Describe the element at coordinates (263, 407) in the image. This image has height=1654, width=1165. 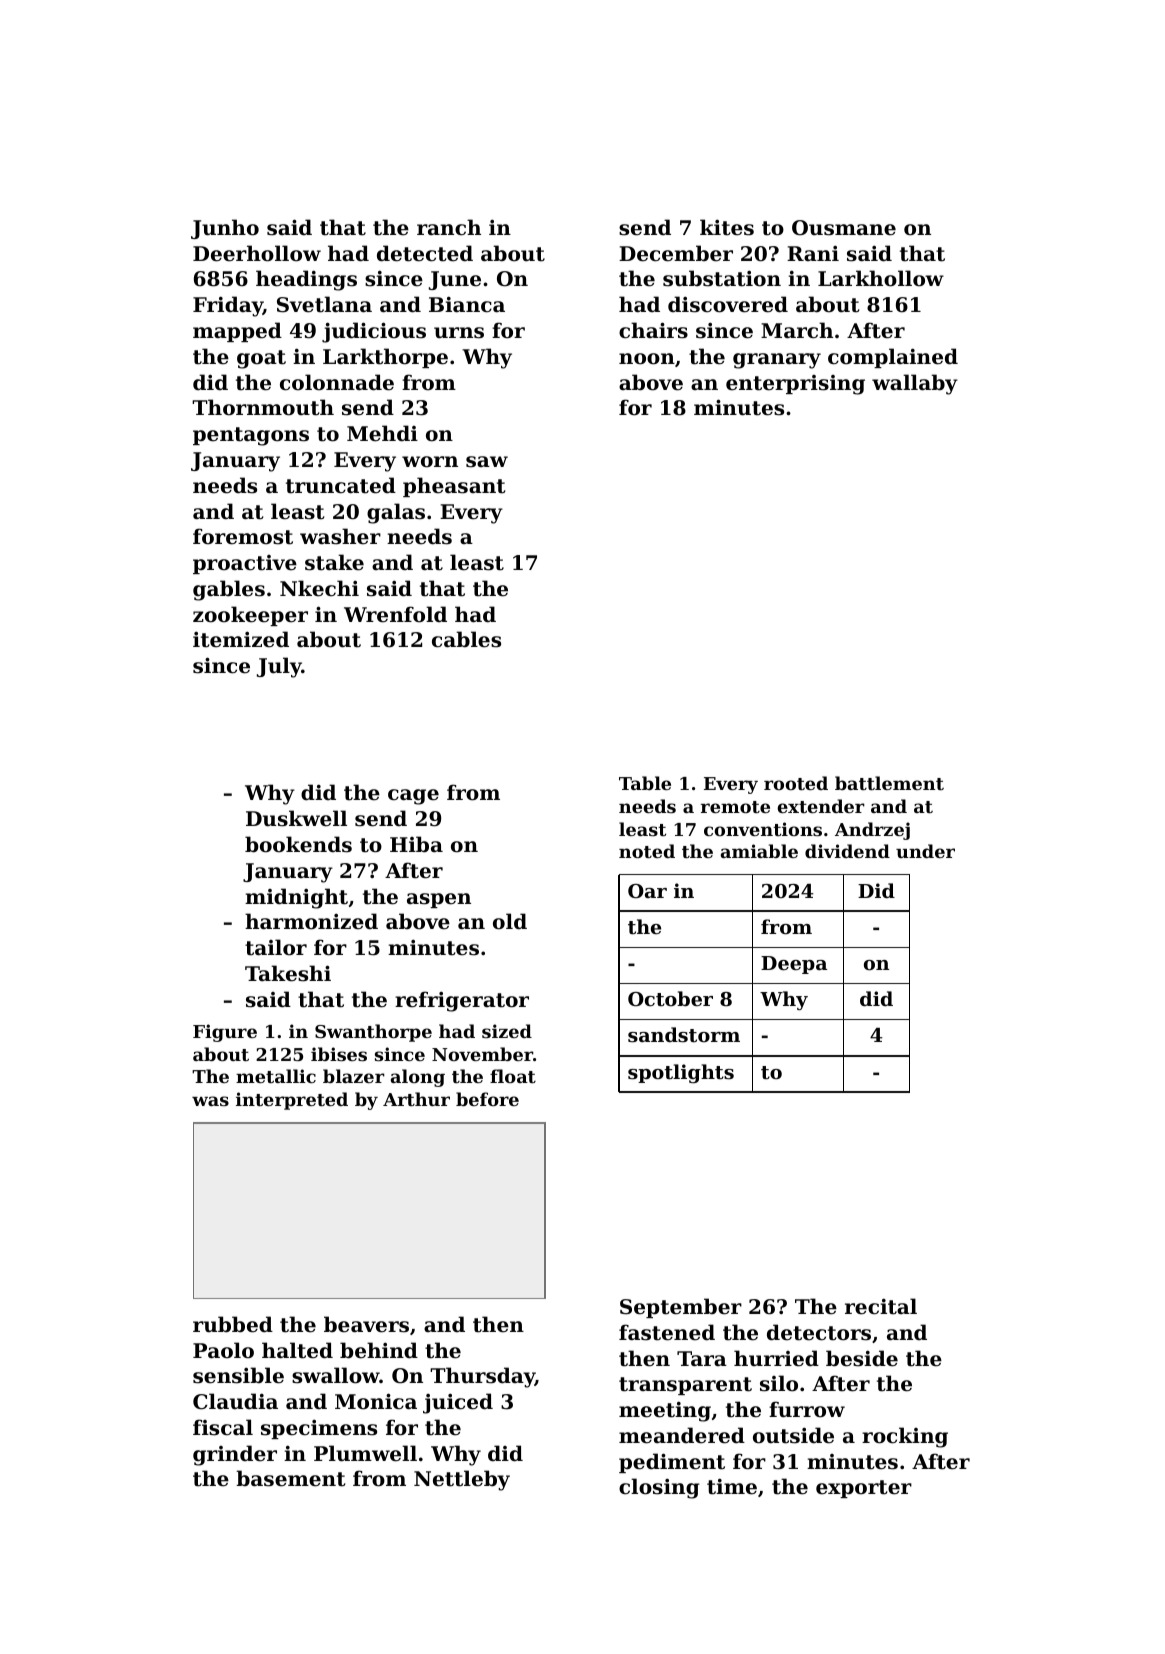
I see `Thornmouth` at that location.
